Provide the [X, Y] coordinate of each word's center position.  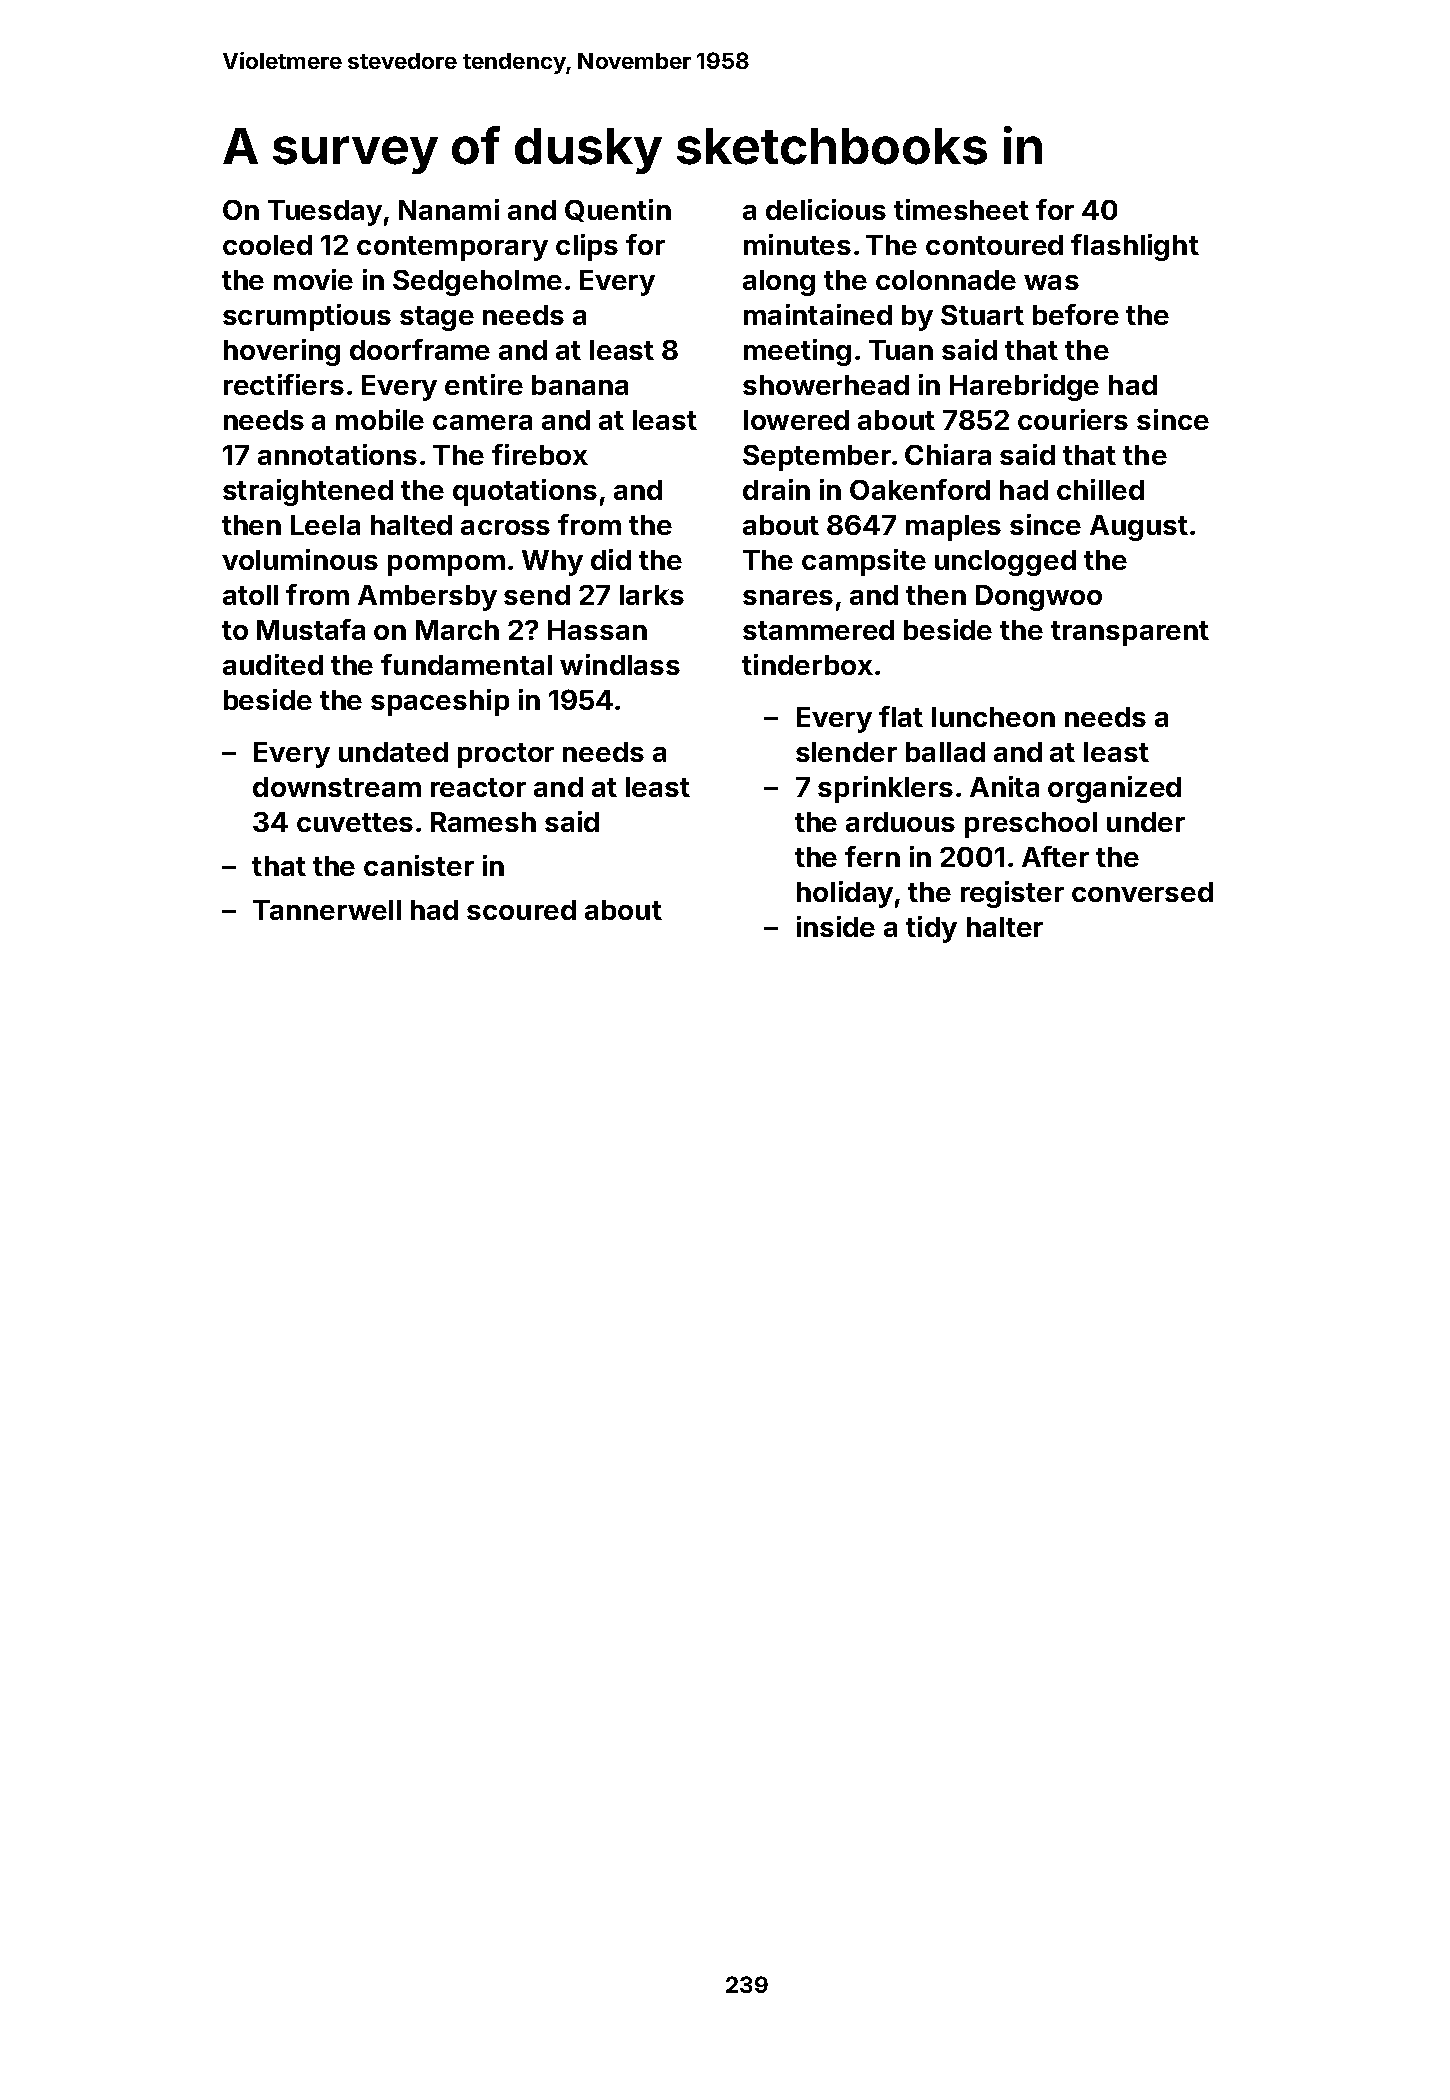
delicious [826, 209]
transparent [1130, 633]
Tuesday [325, 213]
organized [1114, 789]
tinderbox [807, 664]
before [1076, 314]
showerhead [826, 385]
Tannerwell [327, 910]
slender [846, 752]
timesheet [961, 209]
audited [273, 664]
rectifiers [284, 384]
